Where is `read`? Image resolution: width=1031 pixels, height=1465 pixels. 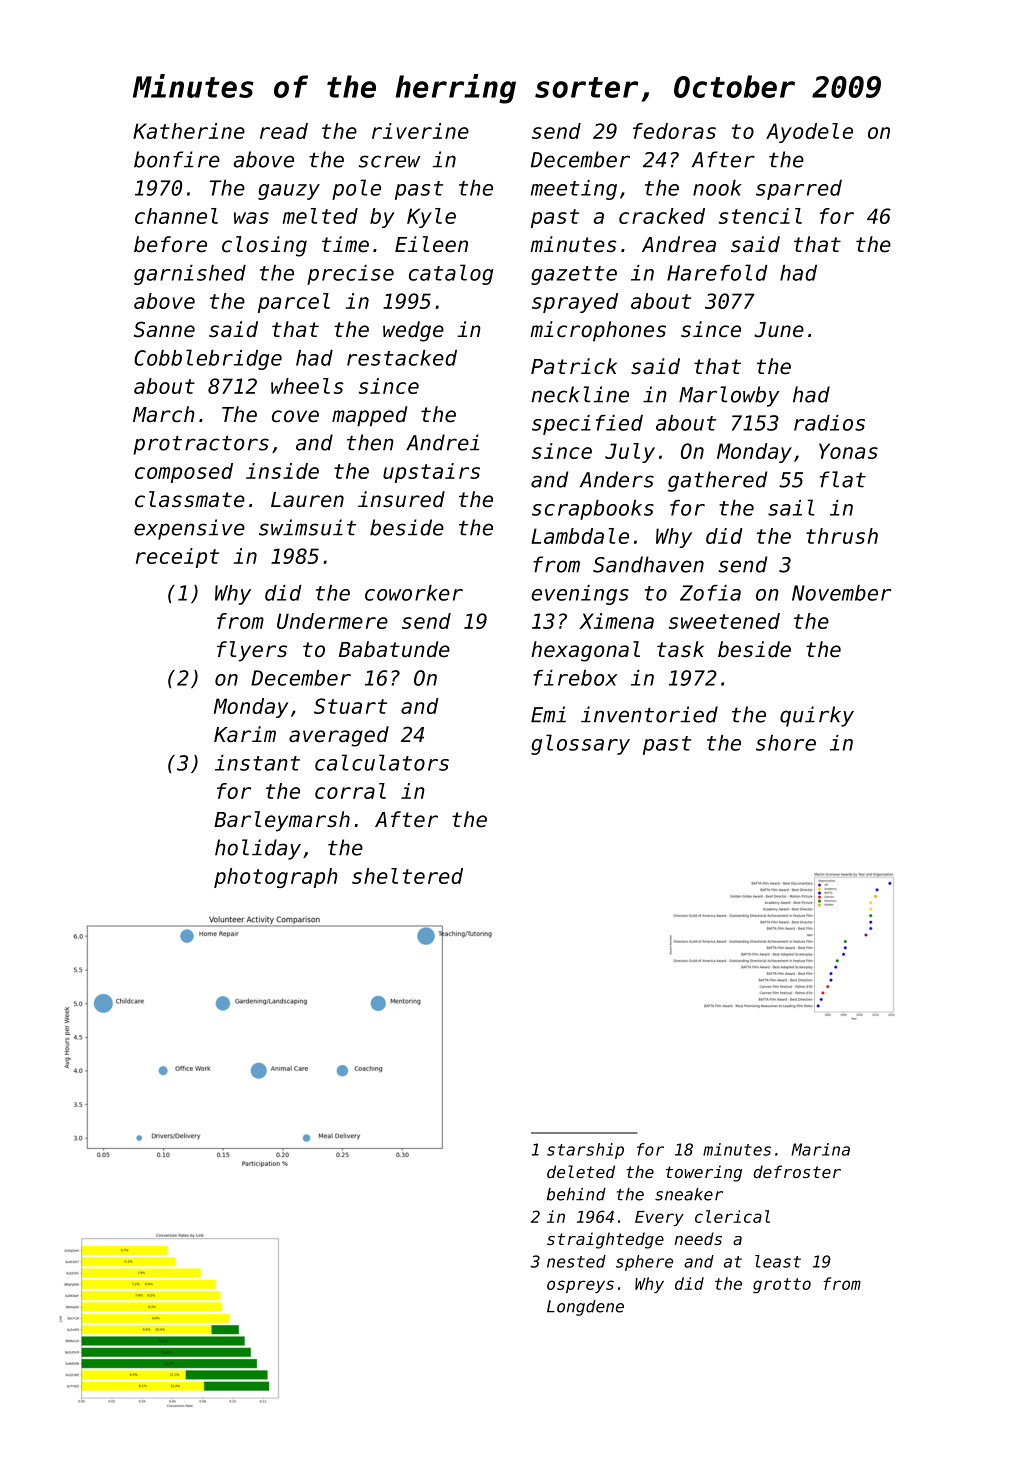
read is located at coordinates (284, 131).
